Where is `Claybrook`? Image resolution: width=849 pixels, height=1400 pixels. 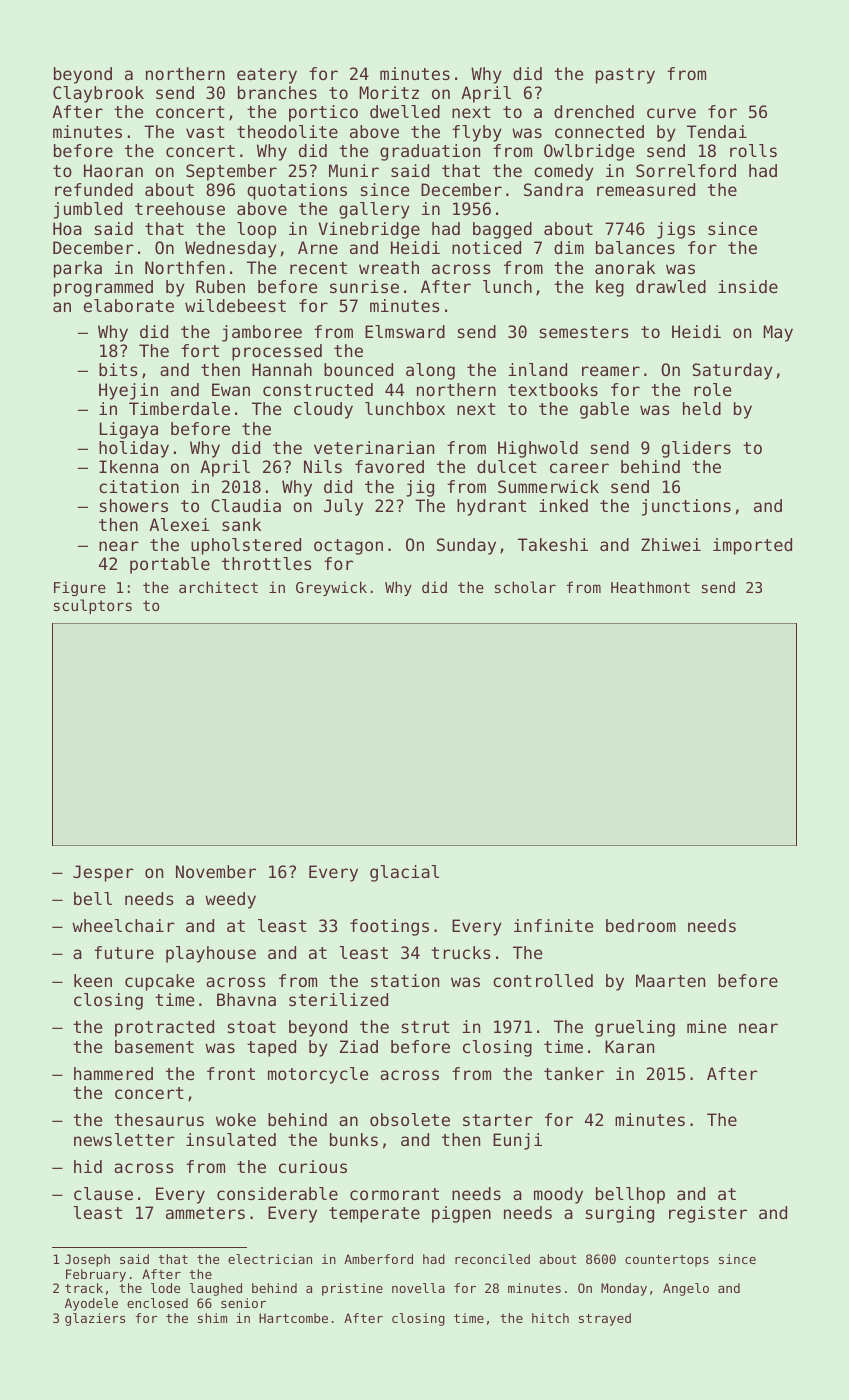 Claybrook is located at coordinates (98, 94).
